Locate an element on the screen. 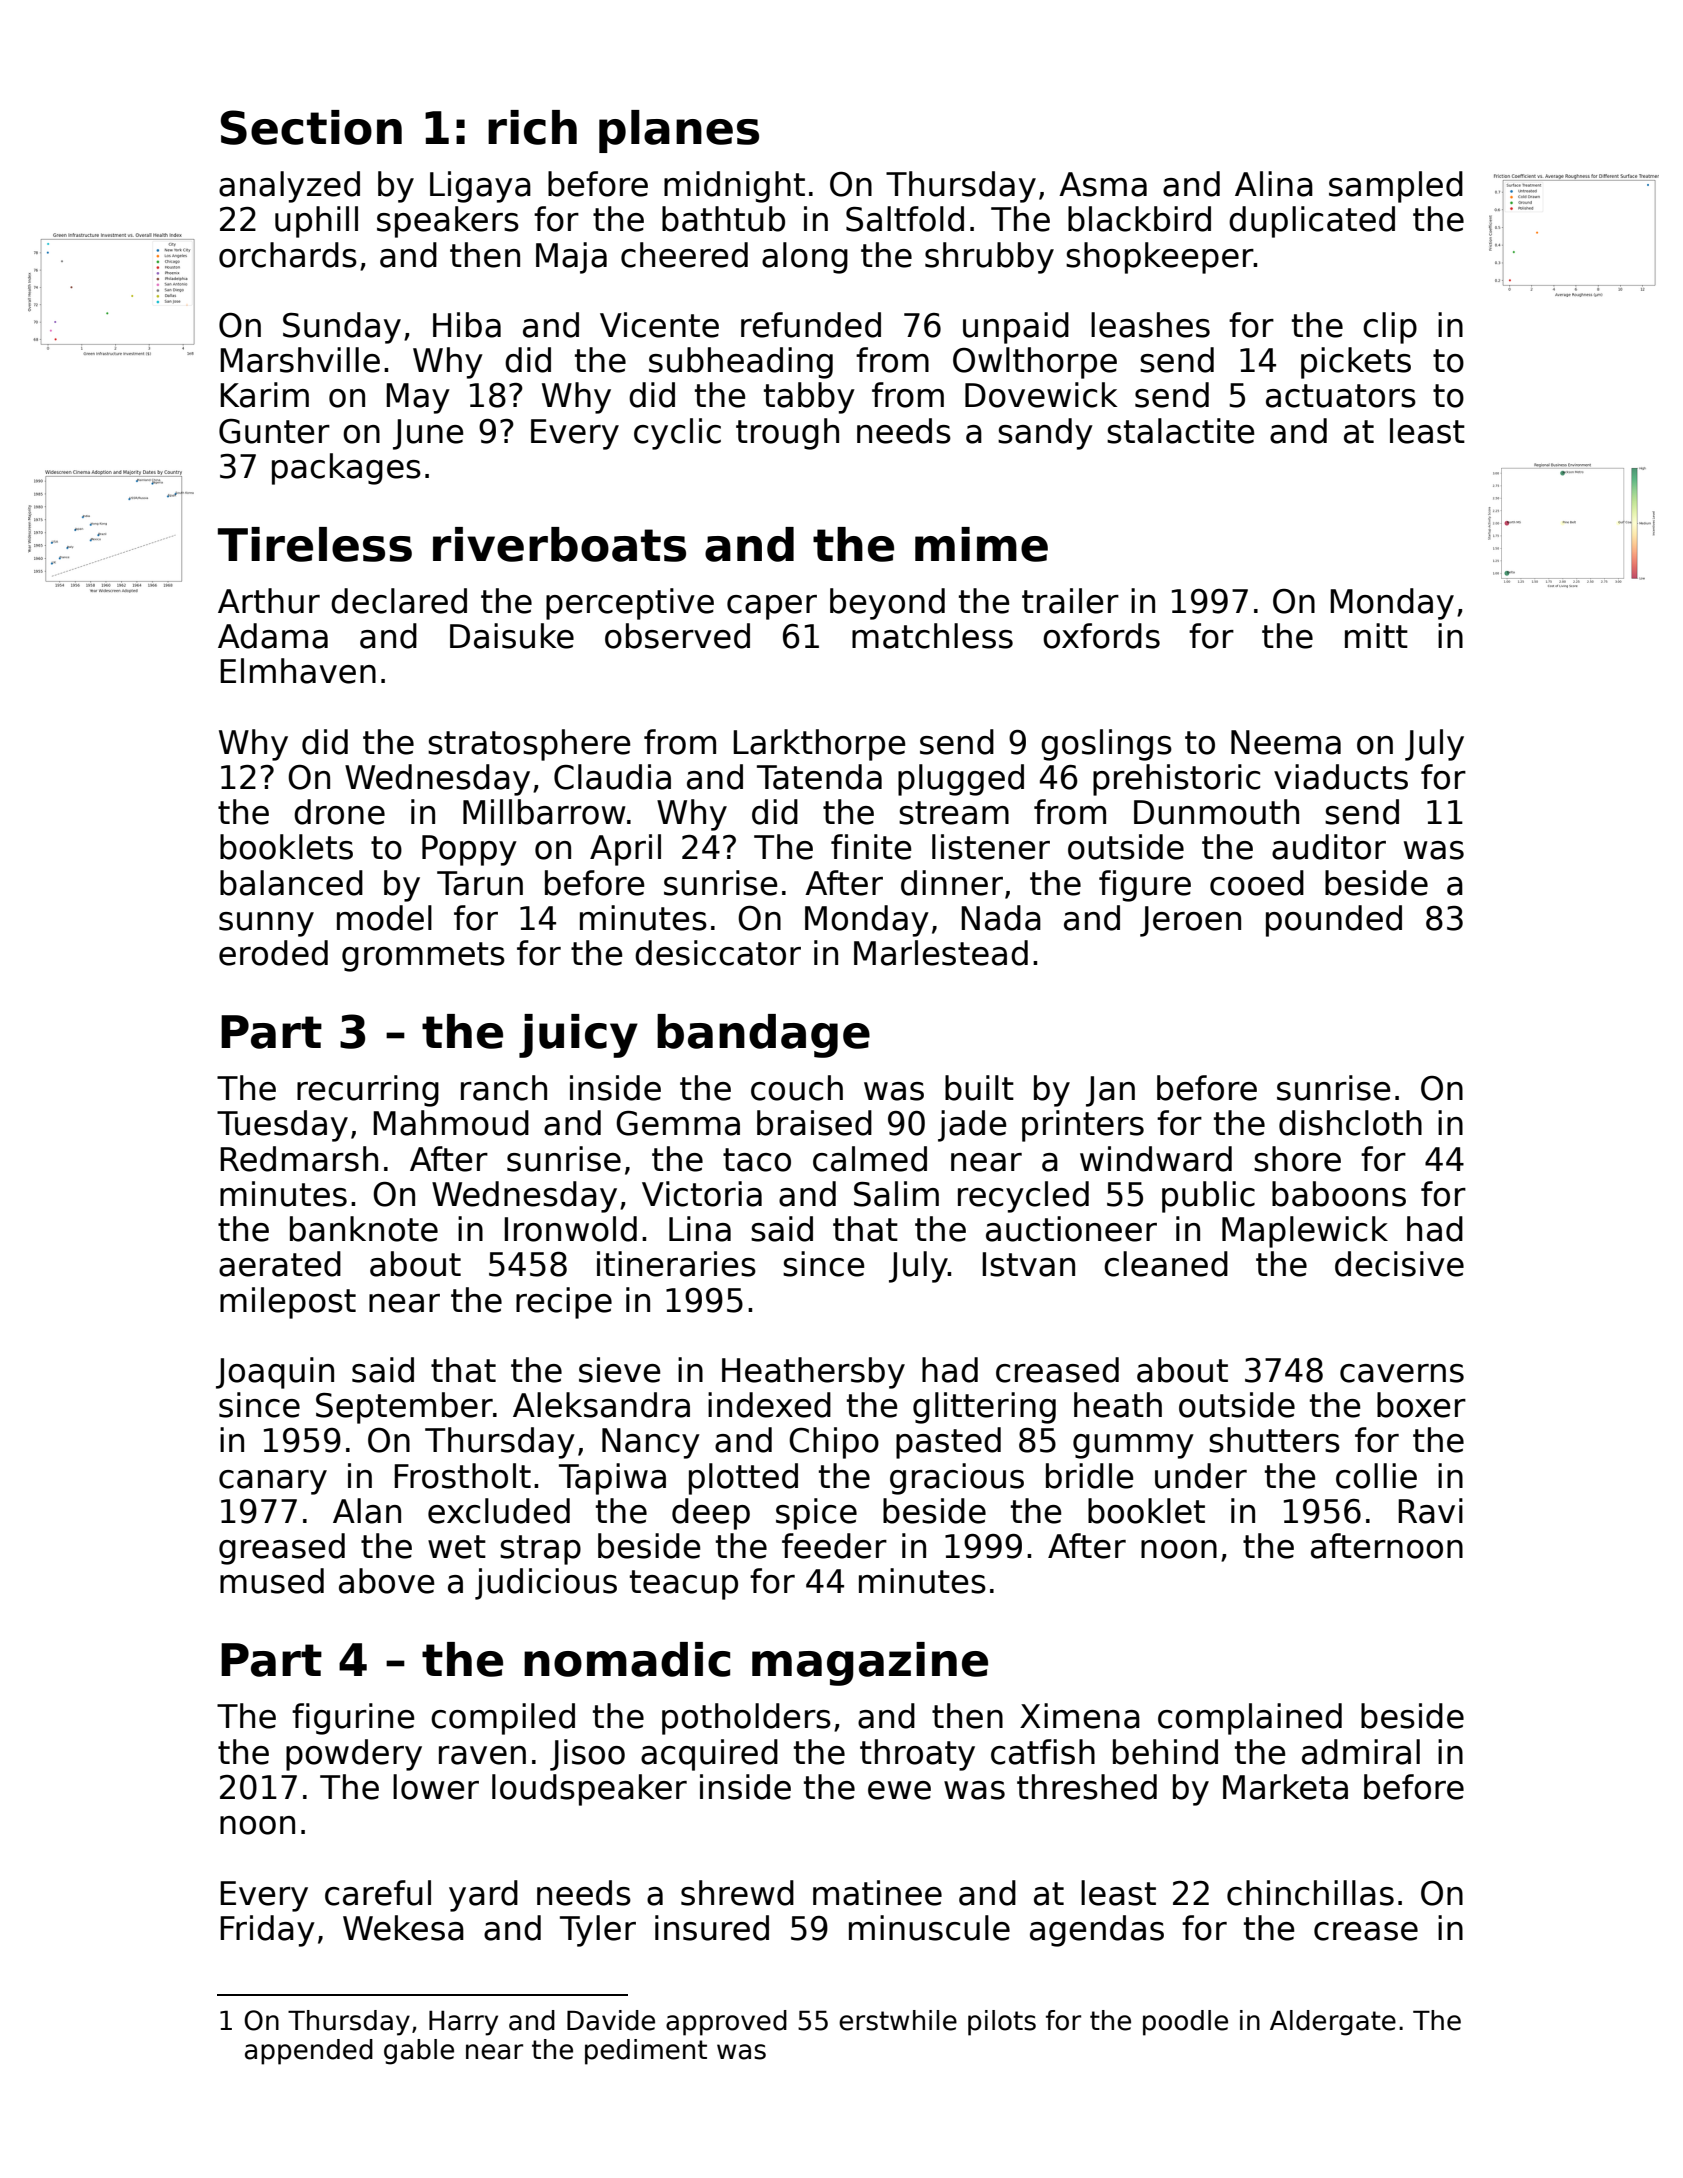  trailer is located at coordinates (1070, 601).
